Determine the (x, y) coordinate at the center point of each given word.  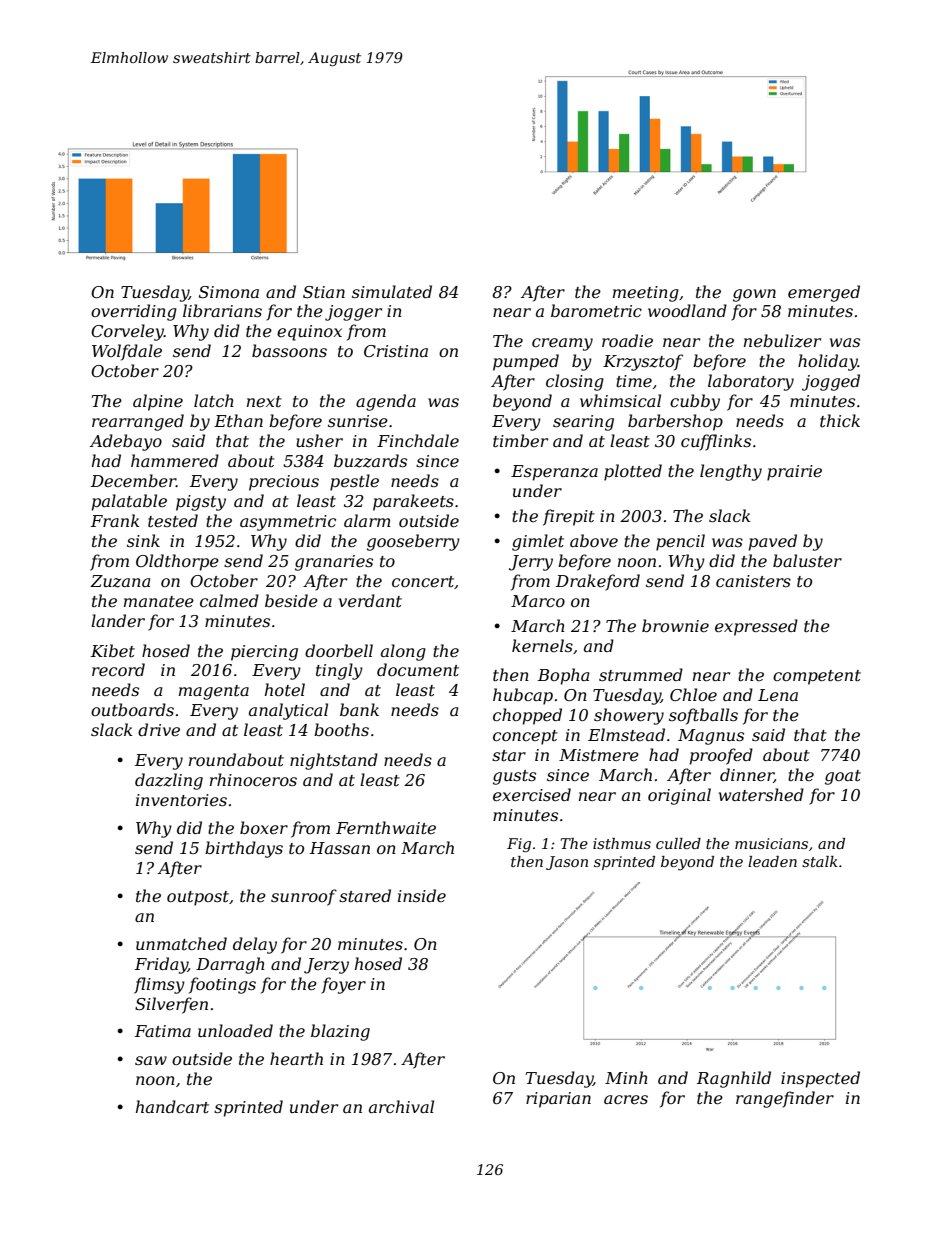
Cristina (396, 351)
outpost (198, 898)
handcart (172, 1106)
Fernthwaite (386, 827)
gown (754, 295)
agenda (386, 402)
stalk (820, 861)
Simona (229, 292)
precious (284, 483)
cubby (695, 402)
